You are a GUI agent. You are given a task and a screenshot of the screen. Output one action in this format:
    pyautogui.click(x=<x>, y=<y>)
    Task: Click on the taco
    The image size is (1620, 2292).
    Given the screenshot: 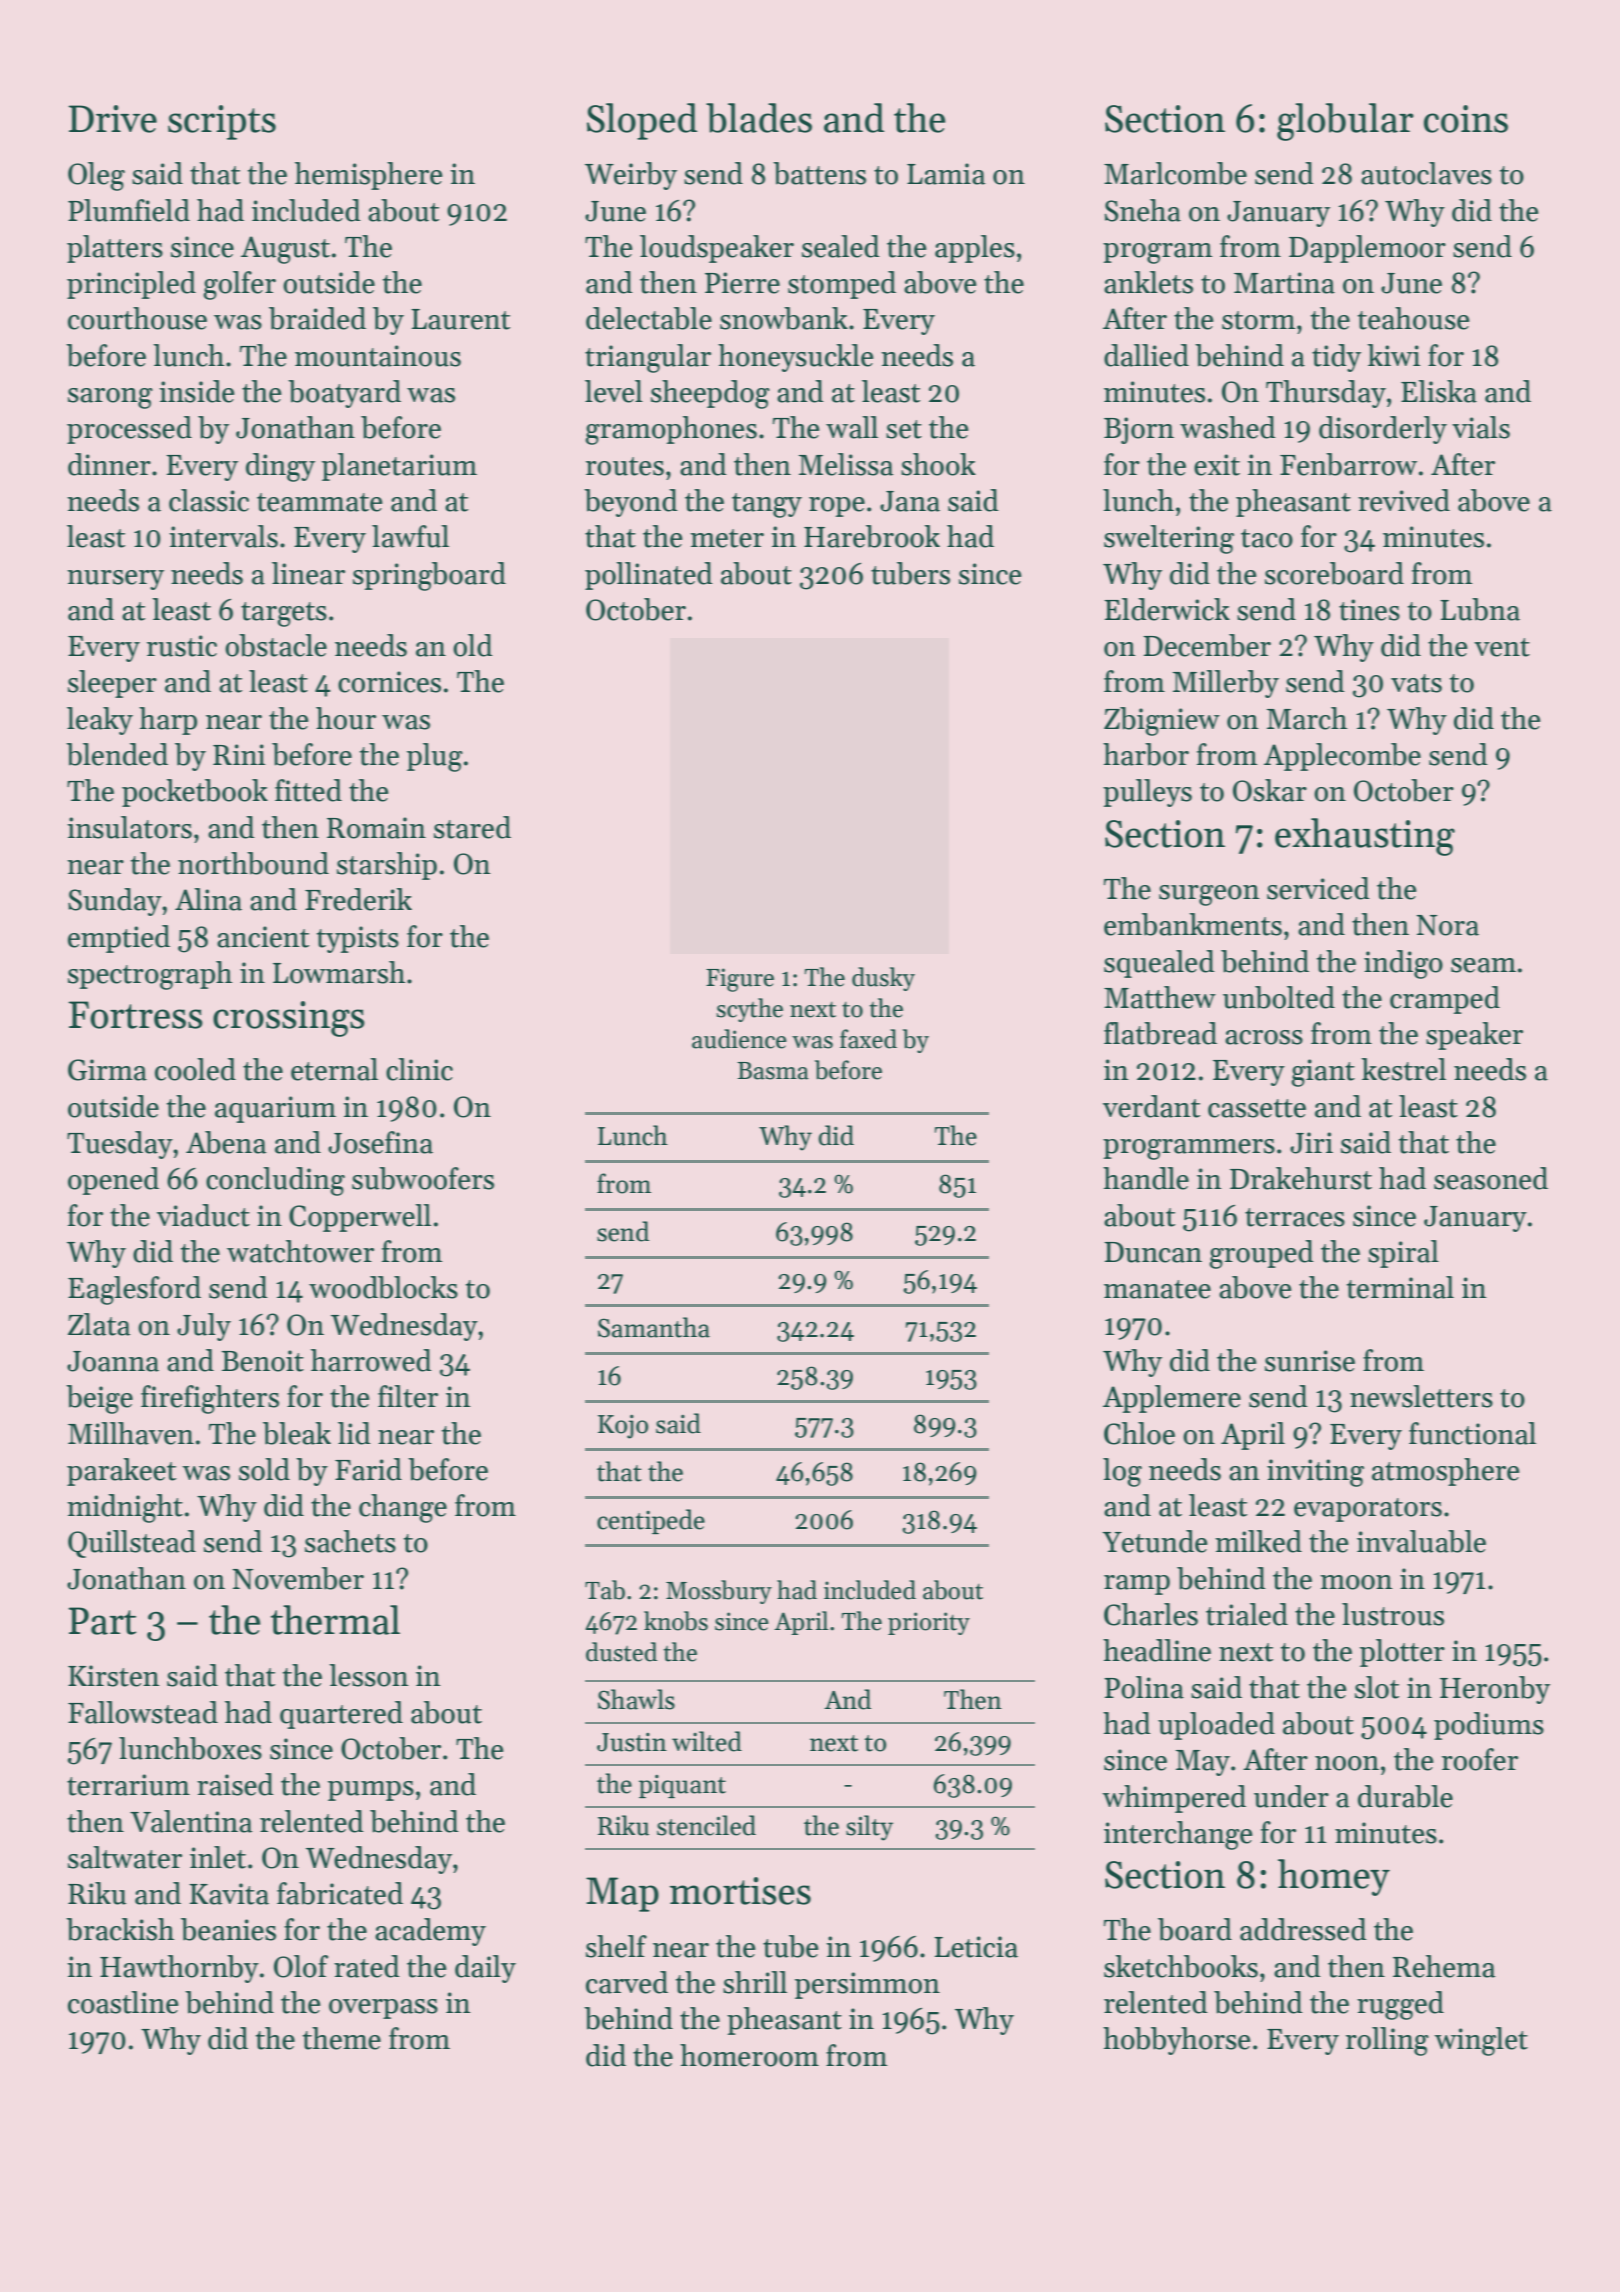 What is the action you would take?
    pyautogui.click(x=1267, y=538)
